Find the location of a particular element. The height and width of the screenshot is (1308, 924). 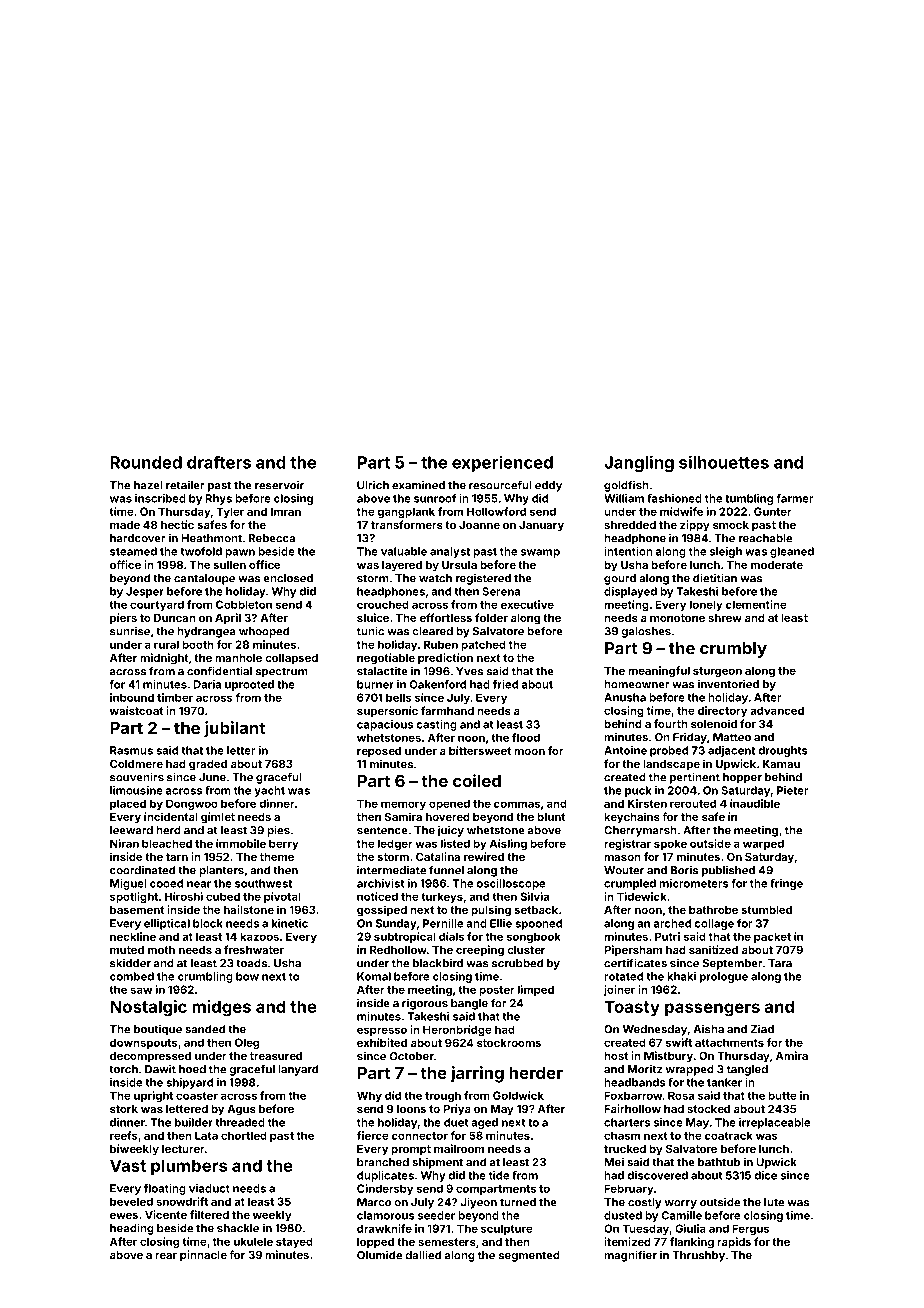

sunrise is located at coordinates (130, 631).
